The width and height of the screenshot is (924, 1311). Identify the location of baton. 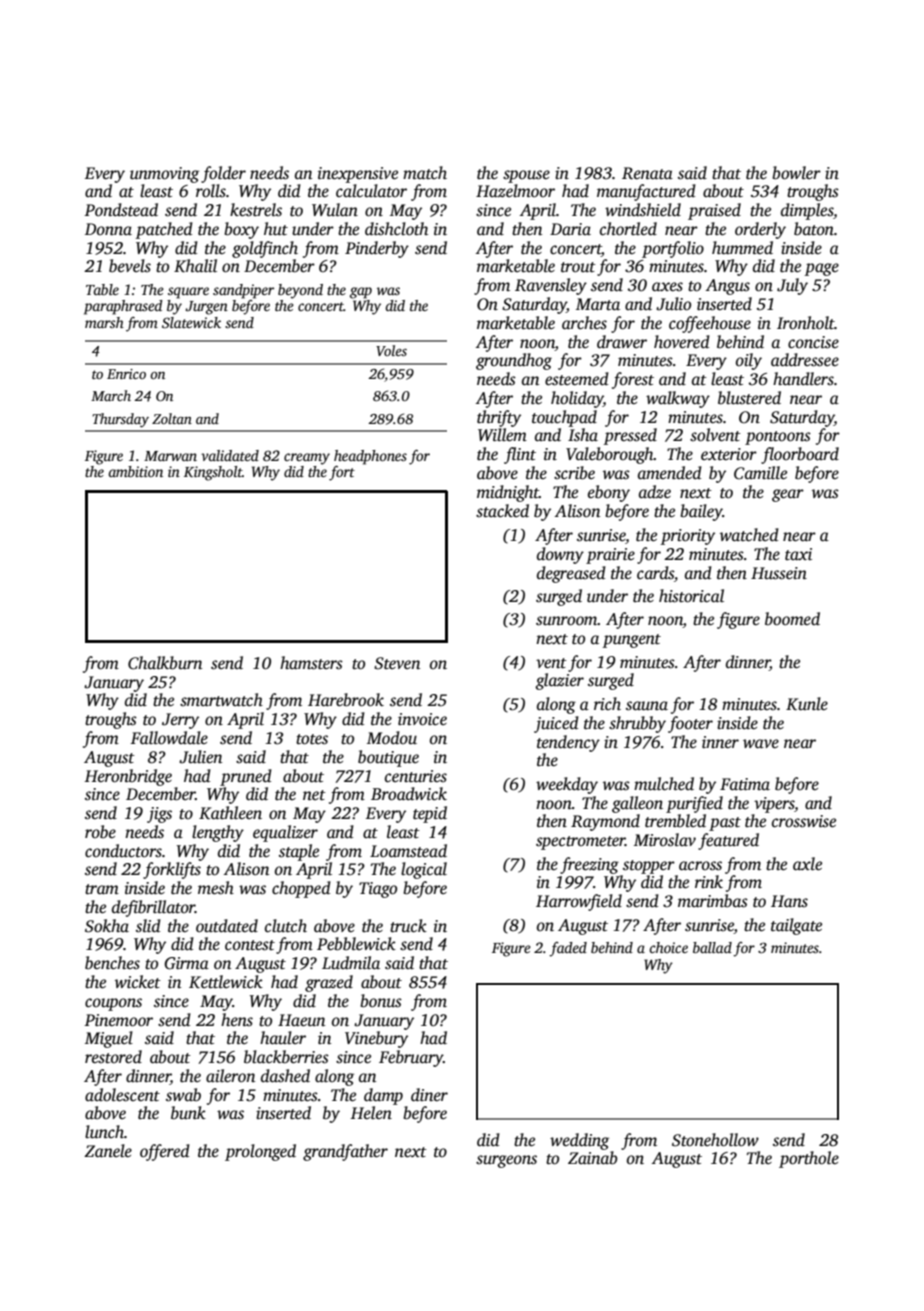
(814, 229).
